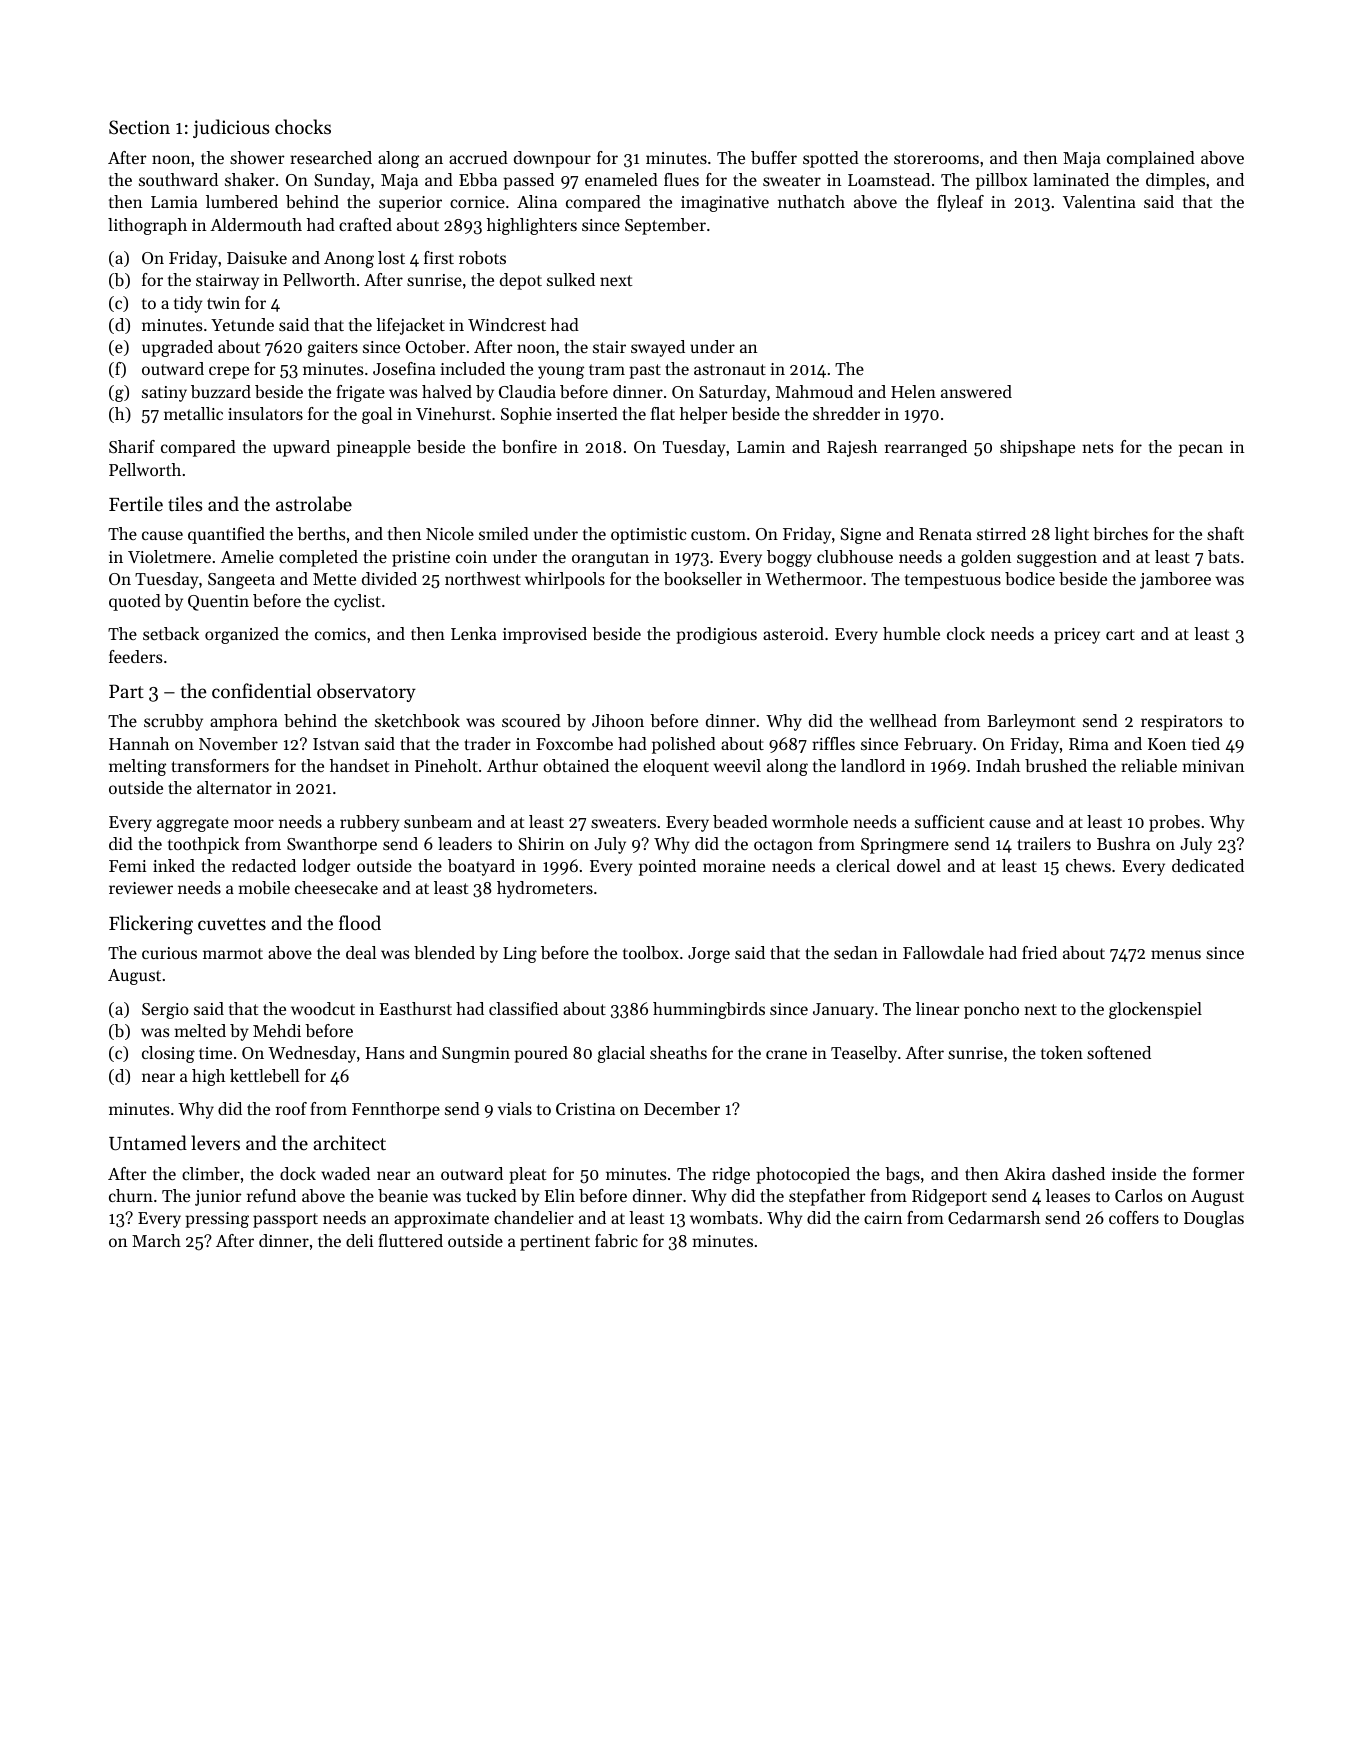 This image has width=1353, height=1751. Describe the element at coordinates (203, 845) in the image. I see `toothpick` at that location.
